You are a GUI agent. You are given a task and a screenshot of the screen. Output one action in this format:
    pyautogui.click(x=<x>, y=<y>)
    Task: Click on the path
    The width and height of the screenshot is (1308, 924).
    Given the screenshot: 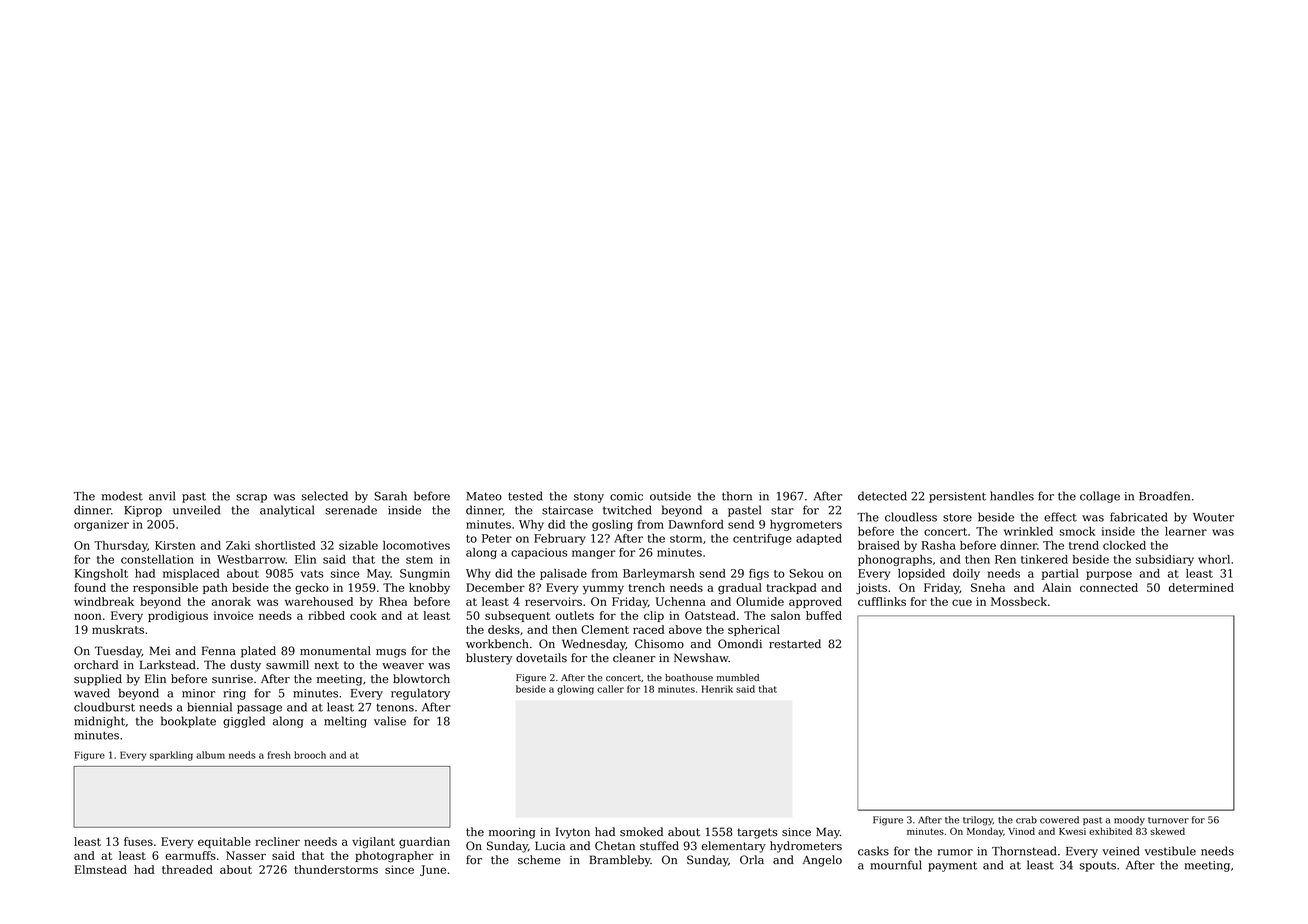 What is the action you would take?
    pyautogui.click(x=215, y=588)
